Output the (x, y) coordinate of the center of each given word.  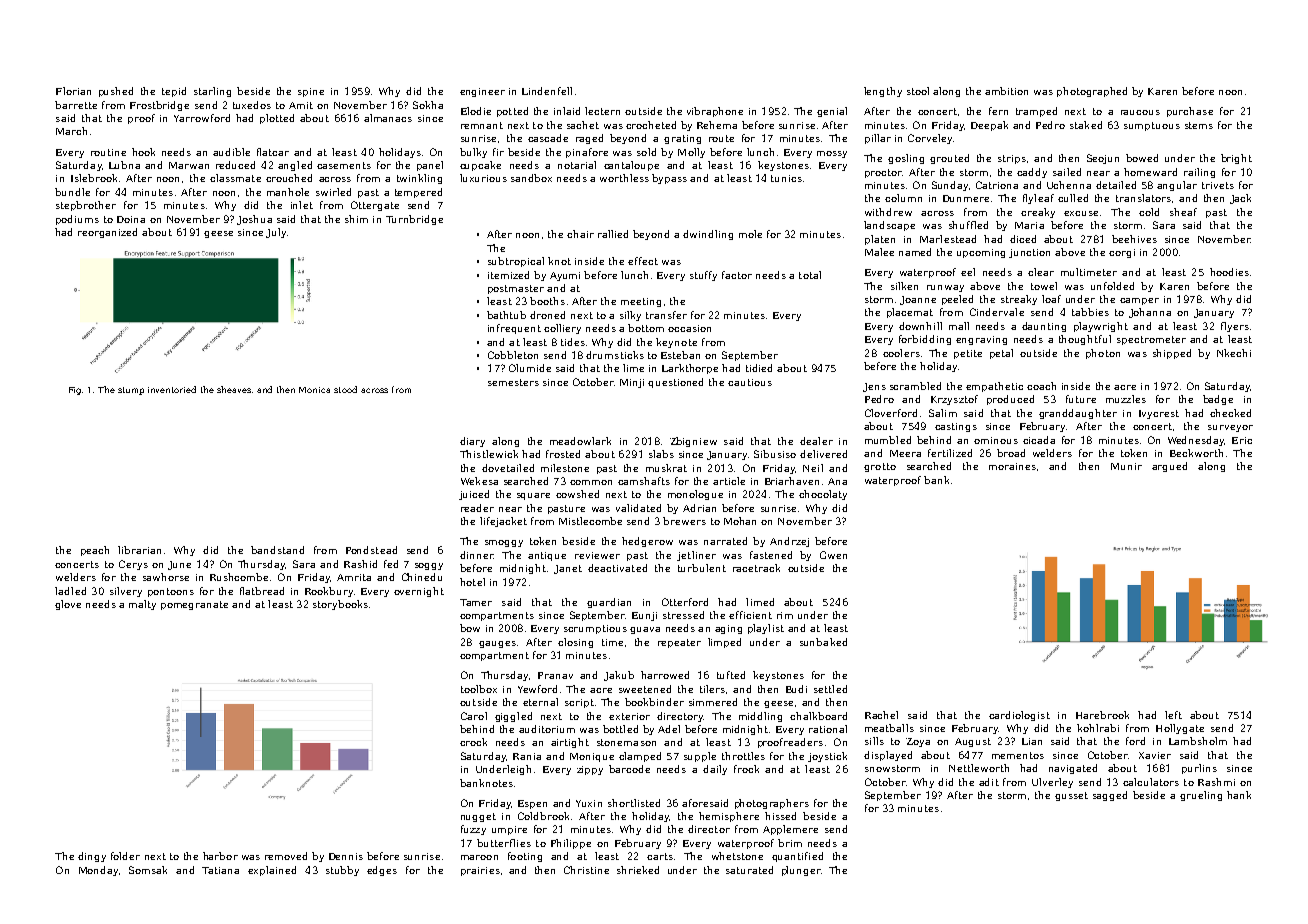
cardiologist (1019, 716)
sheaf (1183, 212)
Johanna (1150, 313)
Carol (474, 716)
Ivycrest (1159, 414)
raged (589, 139)
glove (68, 605)
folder (125, 856)
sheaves (234, 389)
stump (131, 391)
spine (311, 92)
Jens (874, 387)
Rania (527, 756)
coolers (901, 353)
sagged (1110, 796)
